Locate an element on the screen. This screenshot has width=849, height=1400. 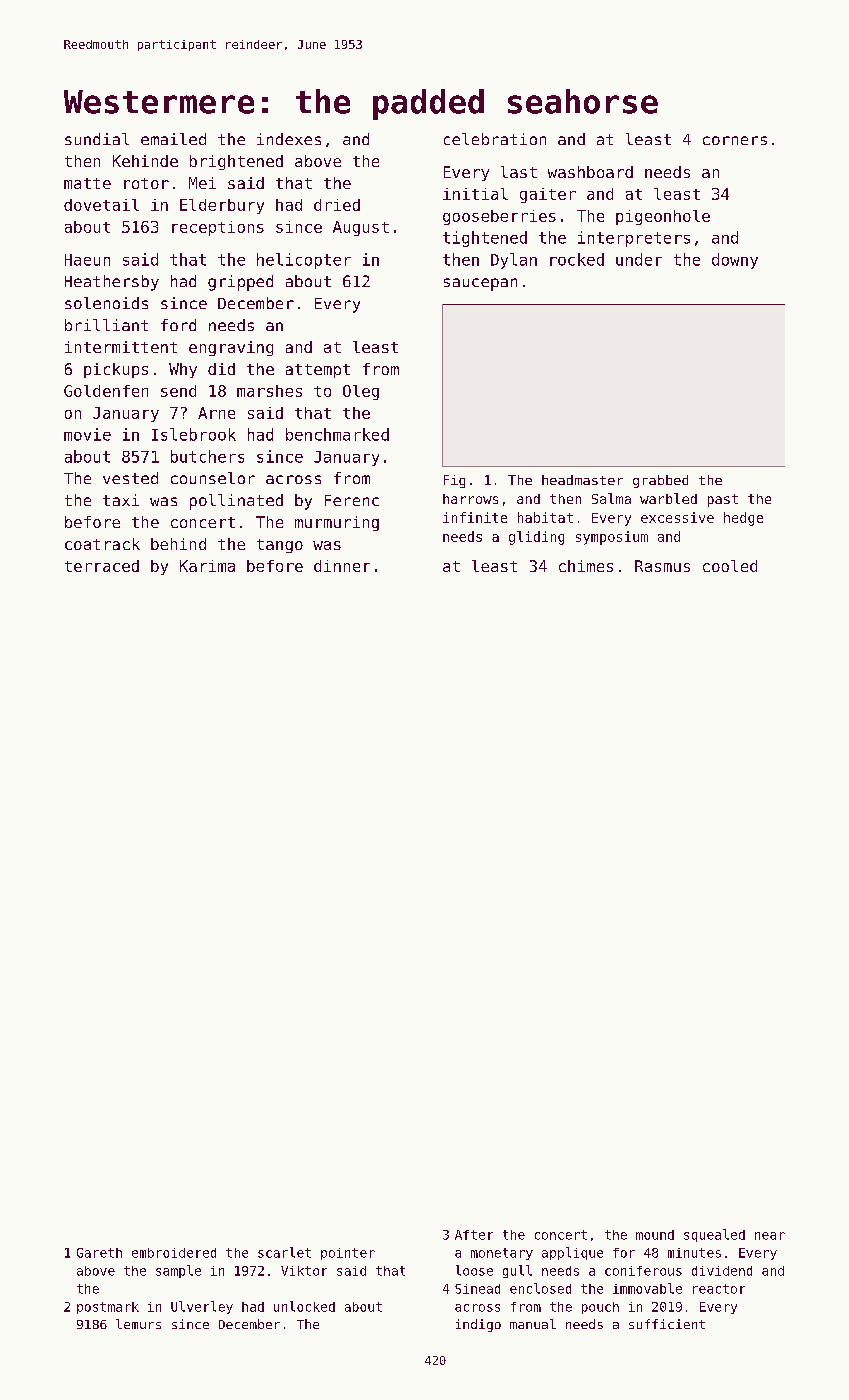
ford is located at coordinates (178, 325).
